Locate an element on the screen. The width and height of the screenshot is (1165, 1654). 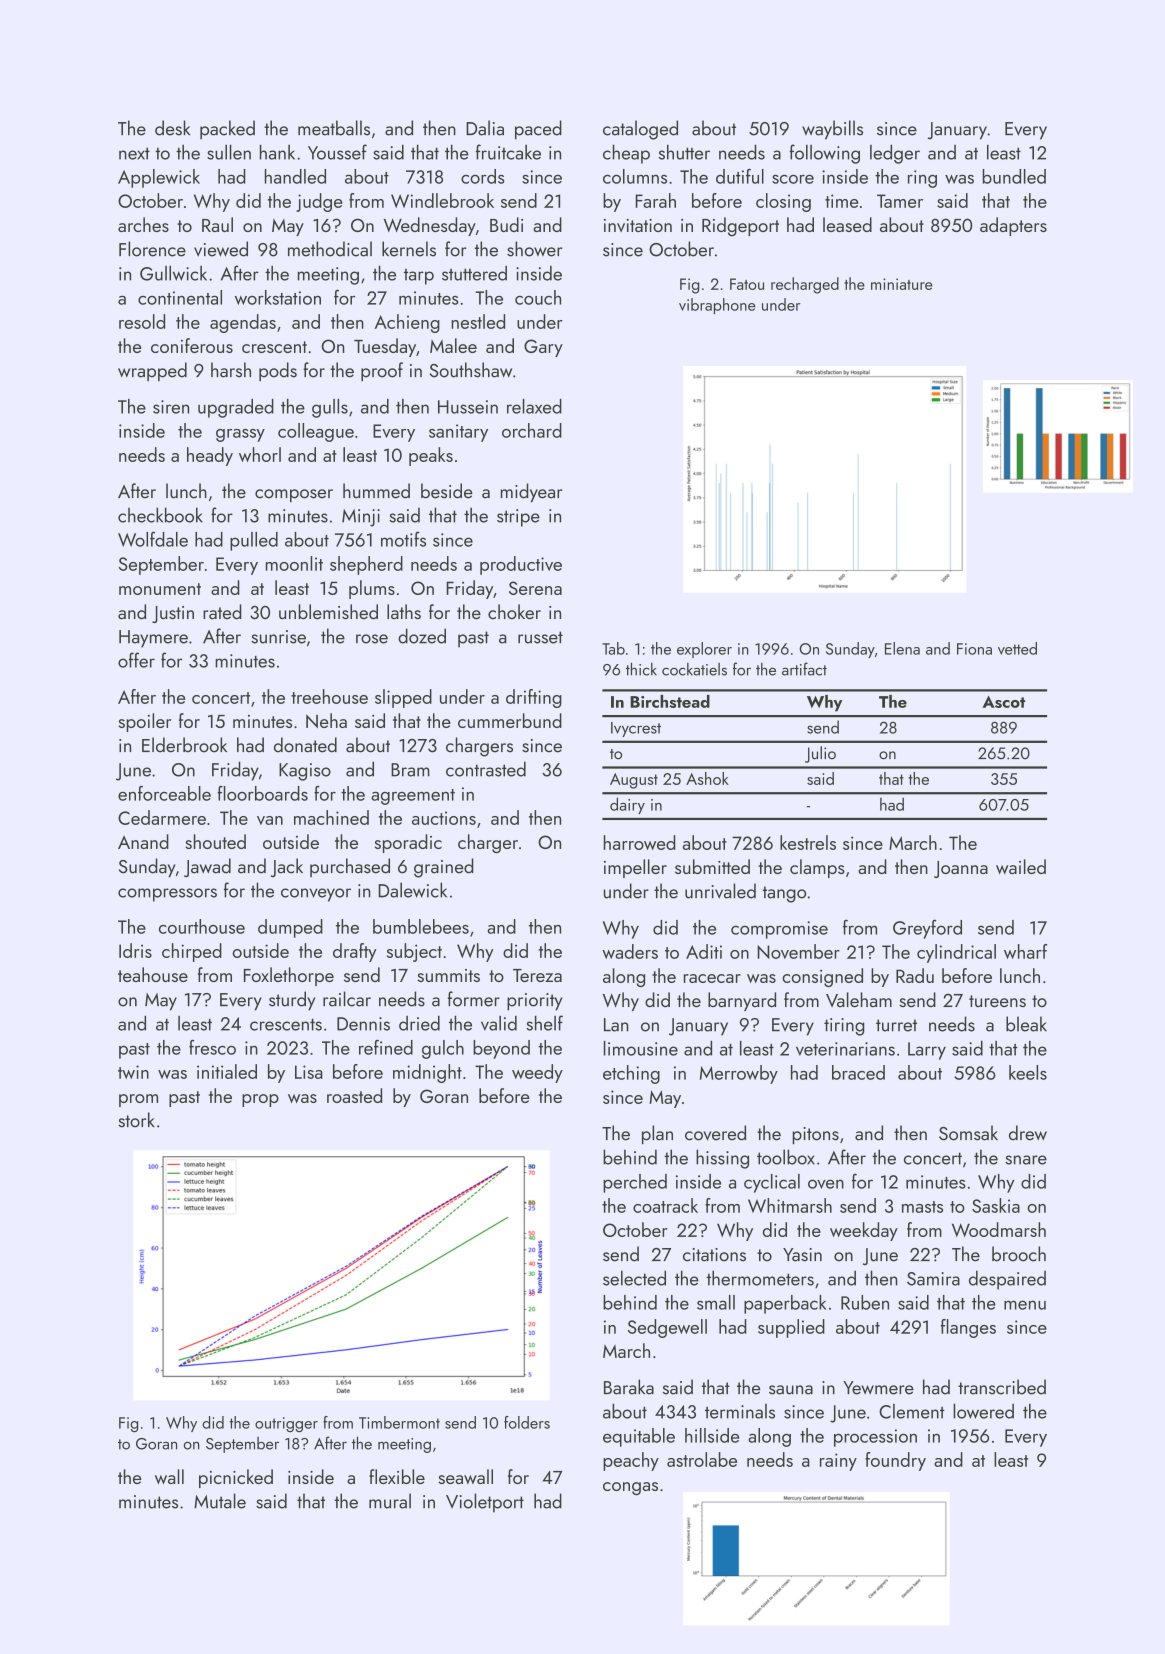
miniature is located at coordinates (902, 284).
